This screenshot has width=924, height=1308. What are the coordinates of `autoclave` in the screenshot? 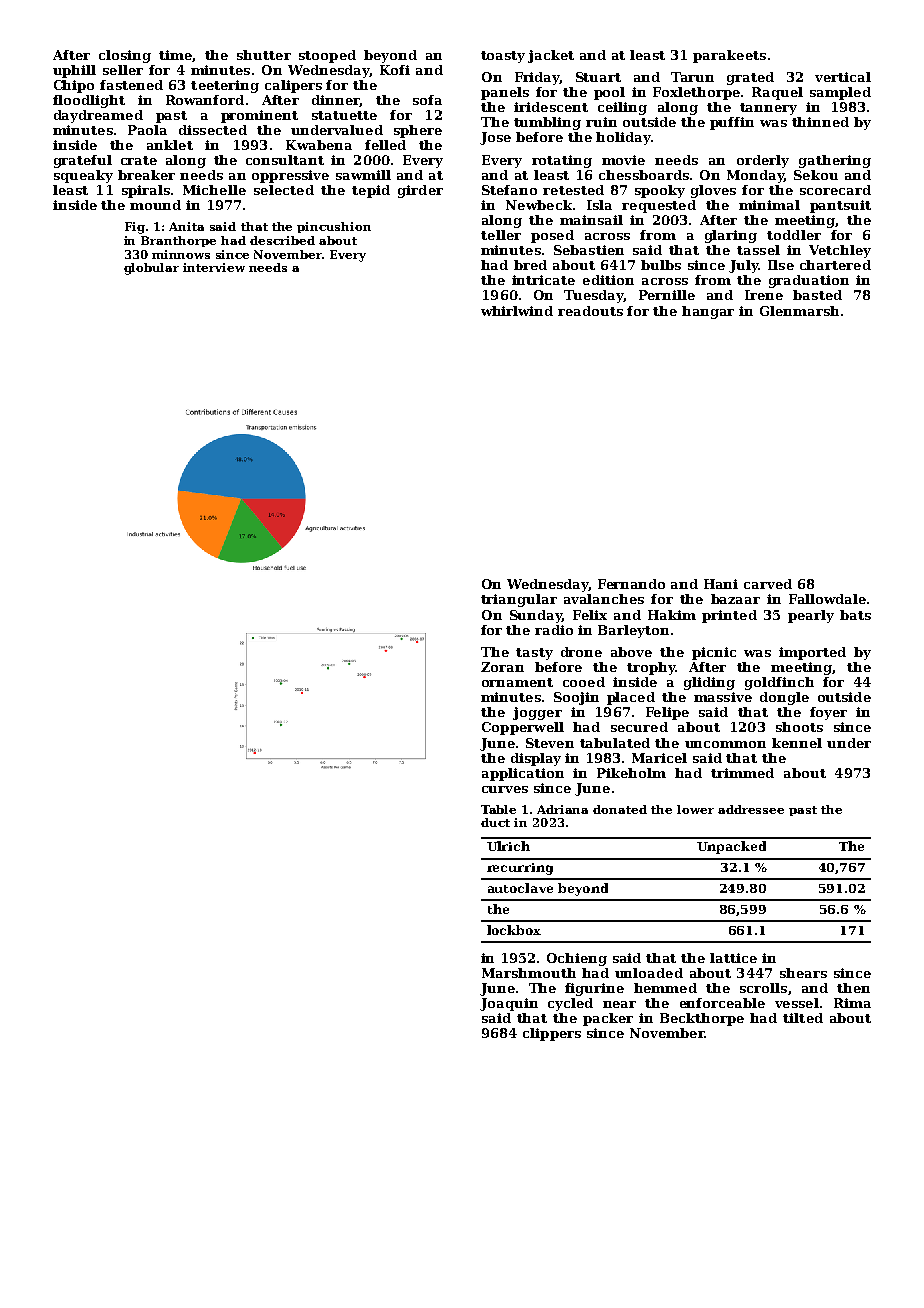 It's located at (520, 888).
